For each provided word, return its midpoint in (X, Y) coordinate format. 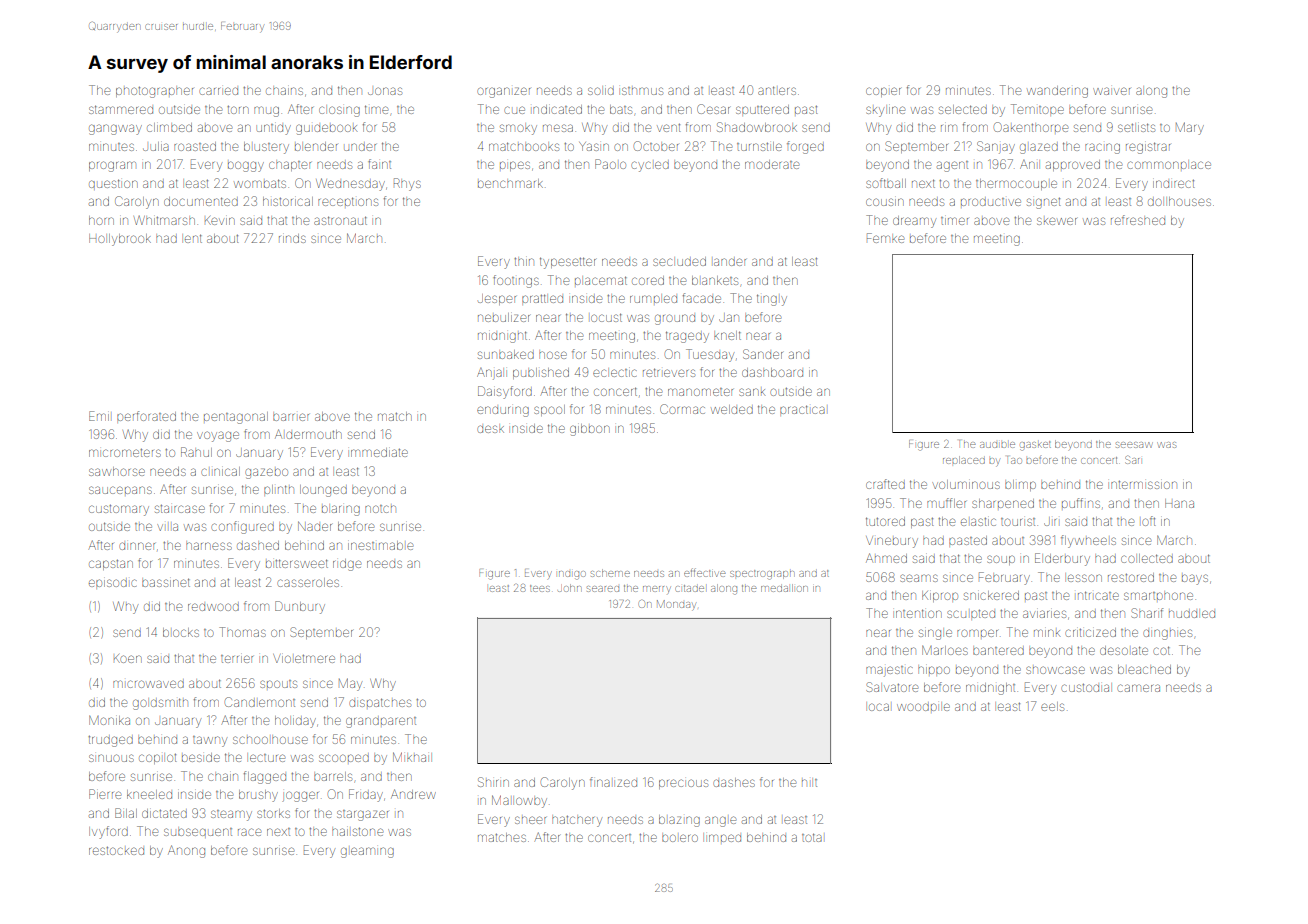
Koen (128, 658)
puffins (1081, 503)
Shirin (493, 782)
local (879, 707)
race (249, 832)
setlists (1136, 127)
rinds (292, 238)
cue (514, 110)
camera (1138, 688)
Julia (156, 146)
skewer (1057, 221)
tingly (772, 300)
